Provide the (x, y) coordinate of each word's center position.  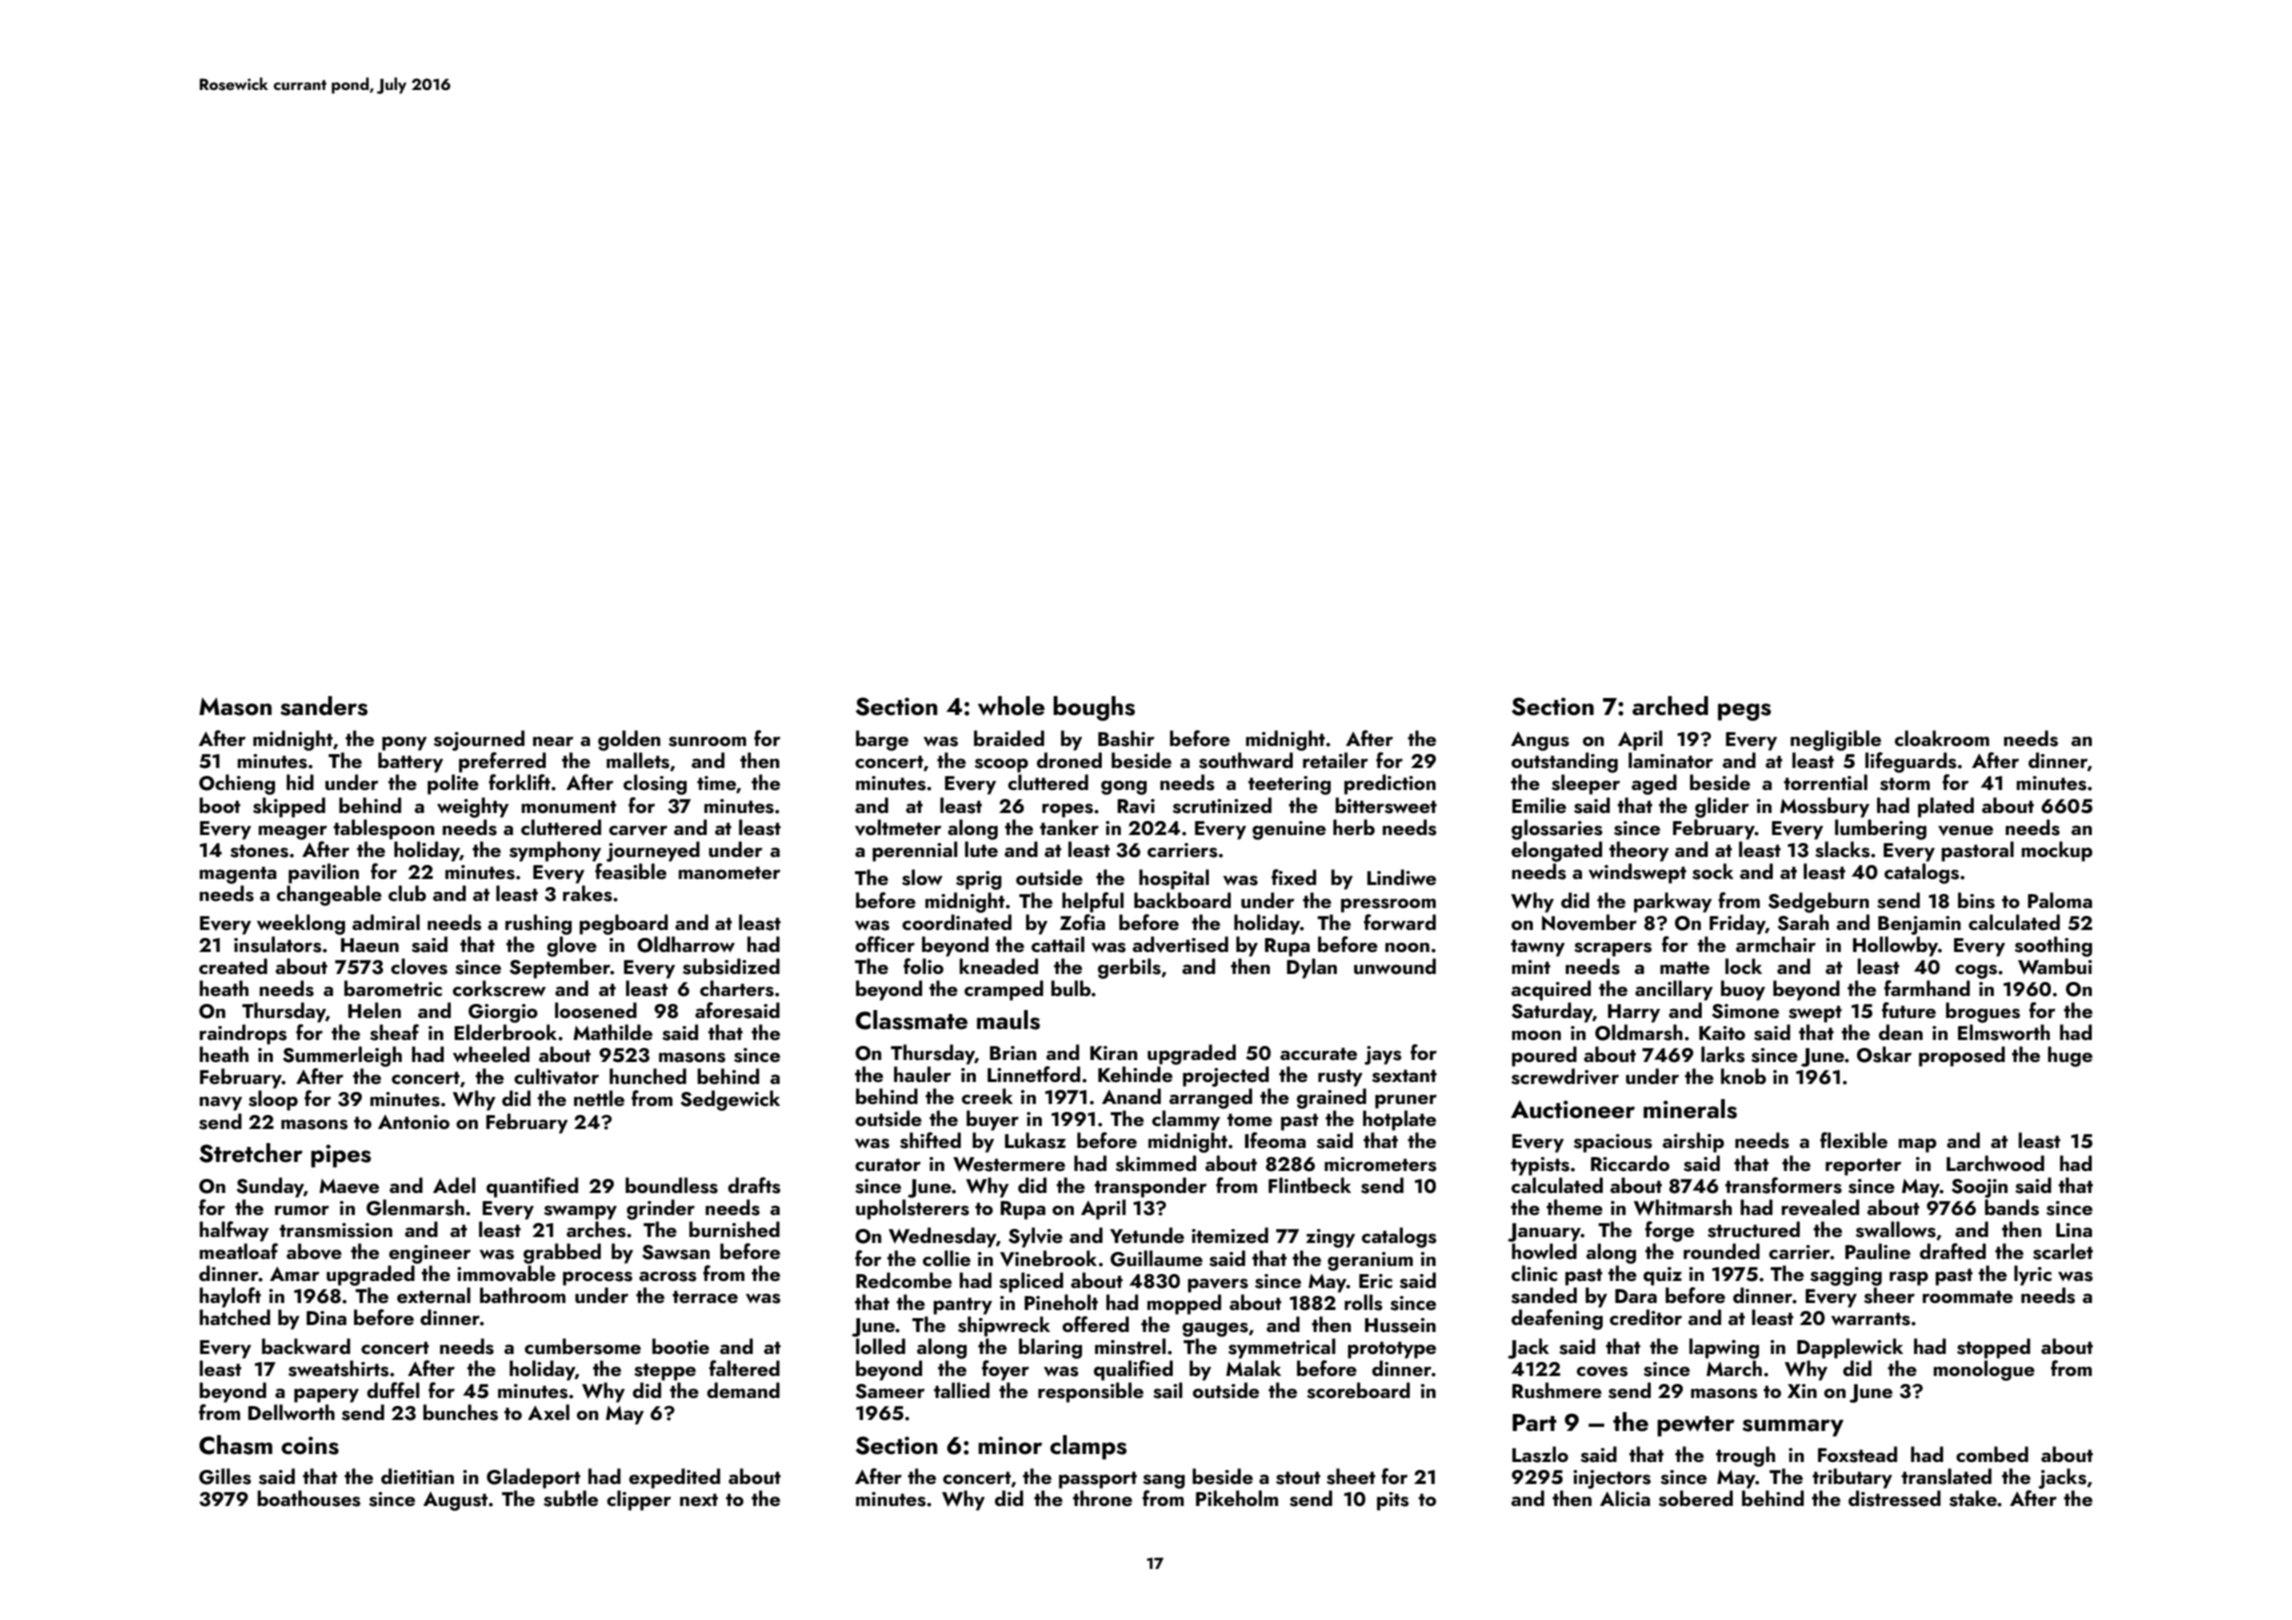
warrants (1870, 1319)
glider (1722, 807)
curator (888, 1164)
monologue (1984, 1370)
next (699, 1499)
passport (1098, 1480)
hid (300, 782)
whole (1011, 706)
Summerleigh (342, 1056)
